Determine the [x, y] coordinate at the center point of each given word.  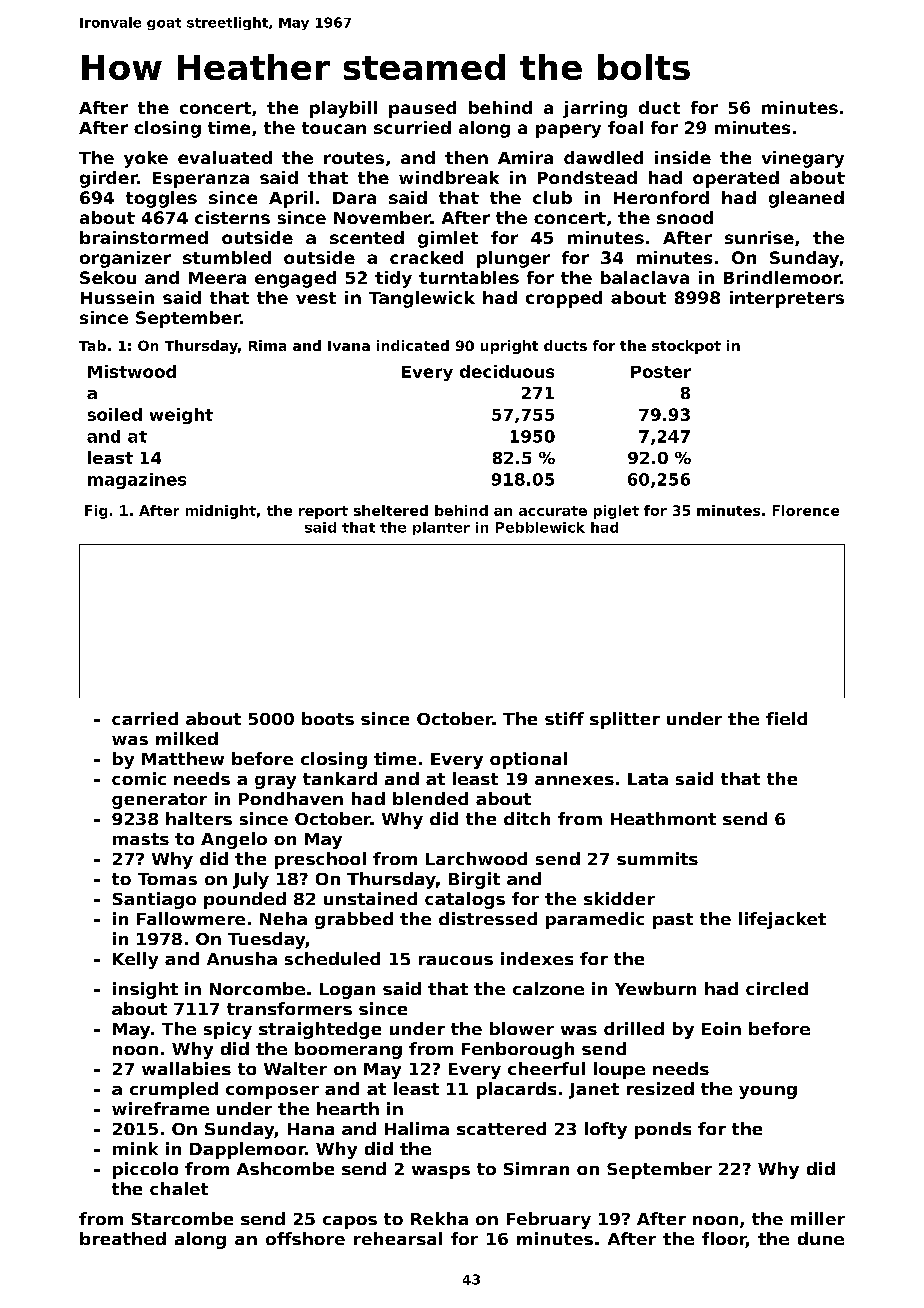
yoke [146, 159]
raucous [456, 960]
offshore [305, 1238]
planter [441, 528]
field [786, 718]
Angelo [234, 840]
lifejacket [782, 920]
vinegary [803, 159]
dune [821, 1238]
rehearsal [398, 1238]
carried [145, 718]
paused [422, 109]
